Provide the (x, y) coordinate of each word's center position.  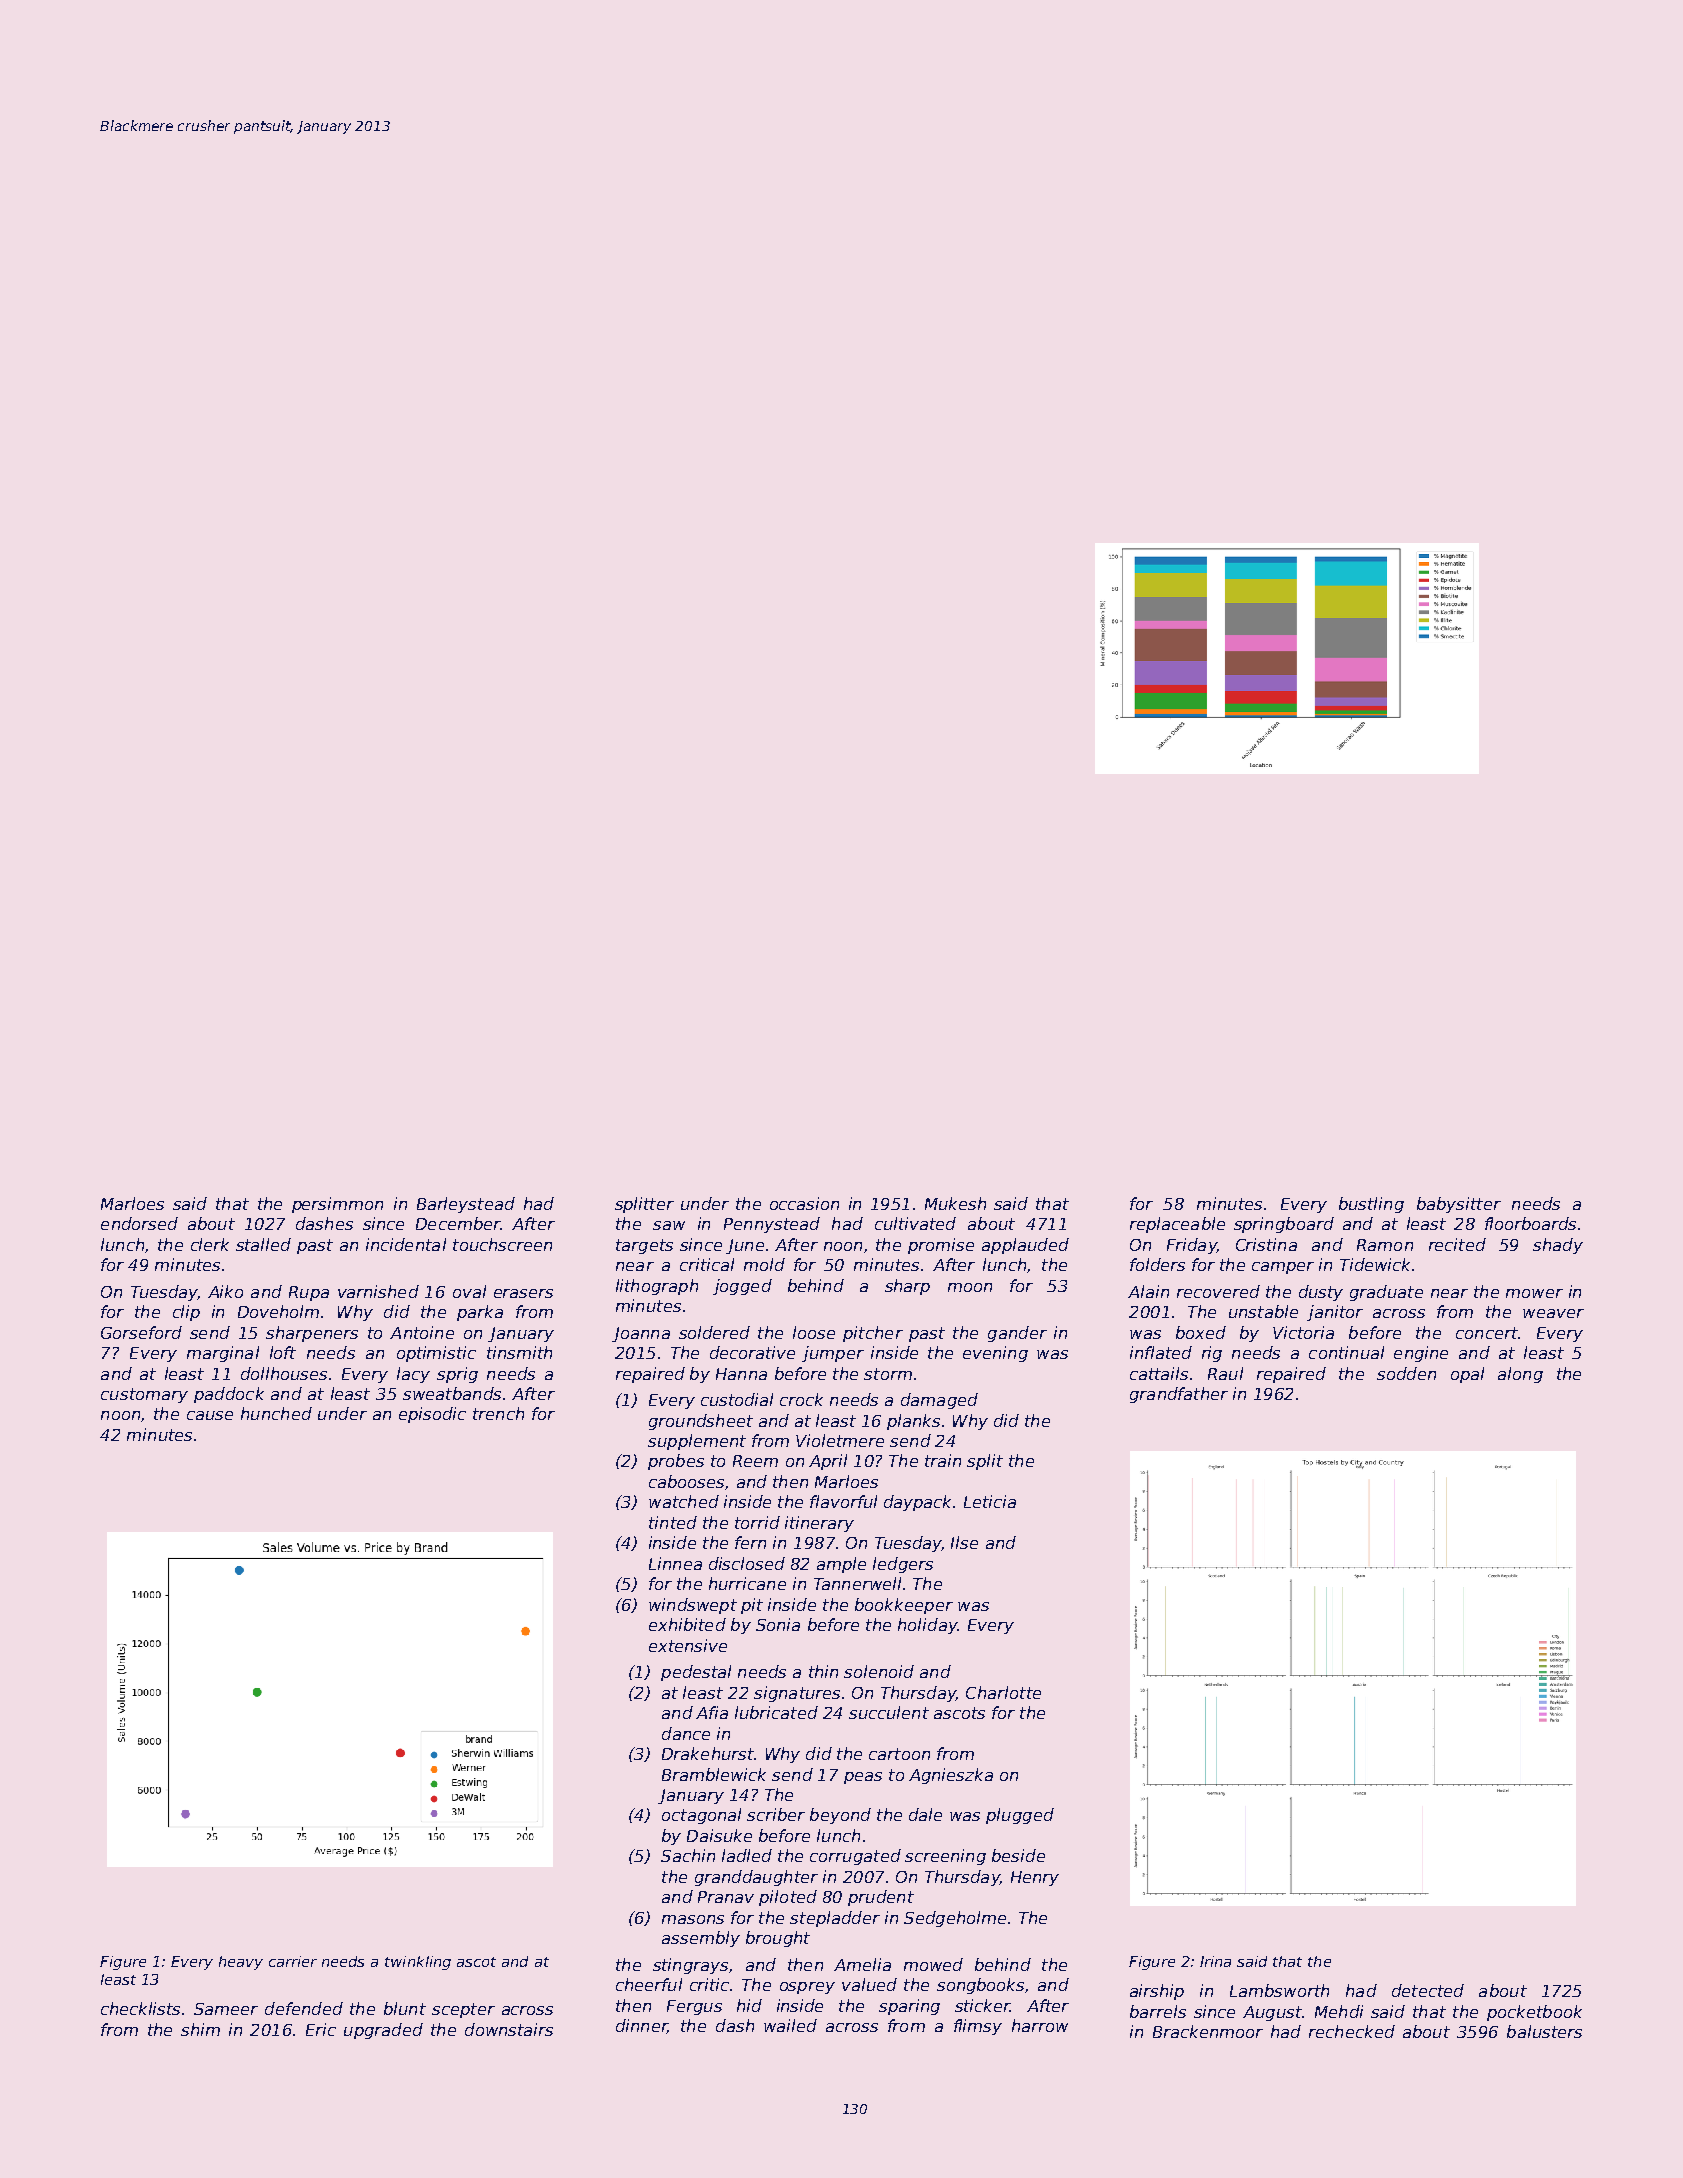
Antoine (422, 1332)
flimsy (978, 2027)
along (1520, 1375)
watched (684, 1501)
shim (200, 2029)
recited (1457, 1244)
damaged (939, 1401)
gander (1017, 1334)
